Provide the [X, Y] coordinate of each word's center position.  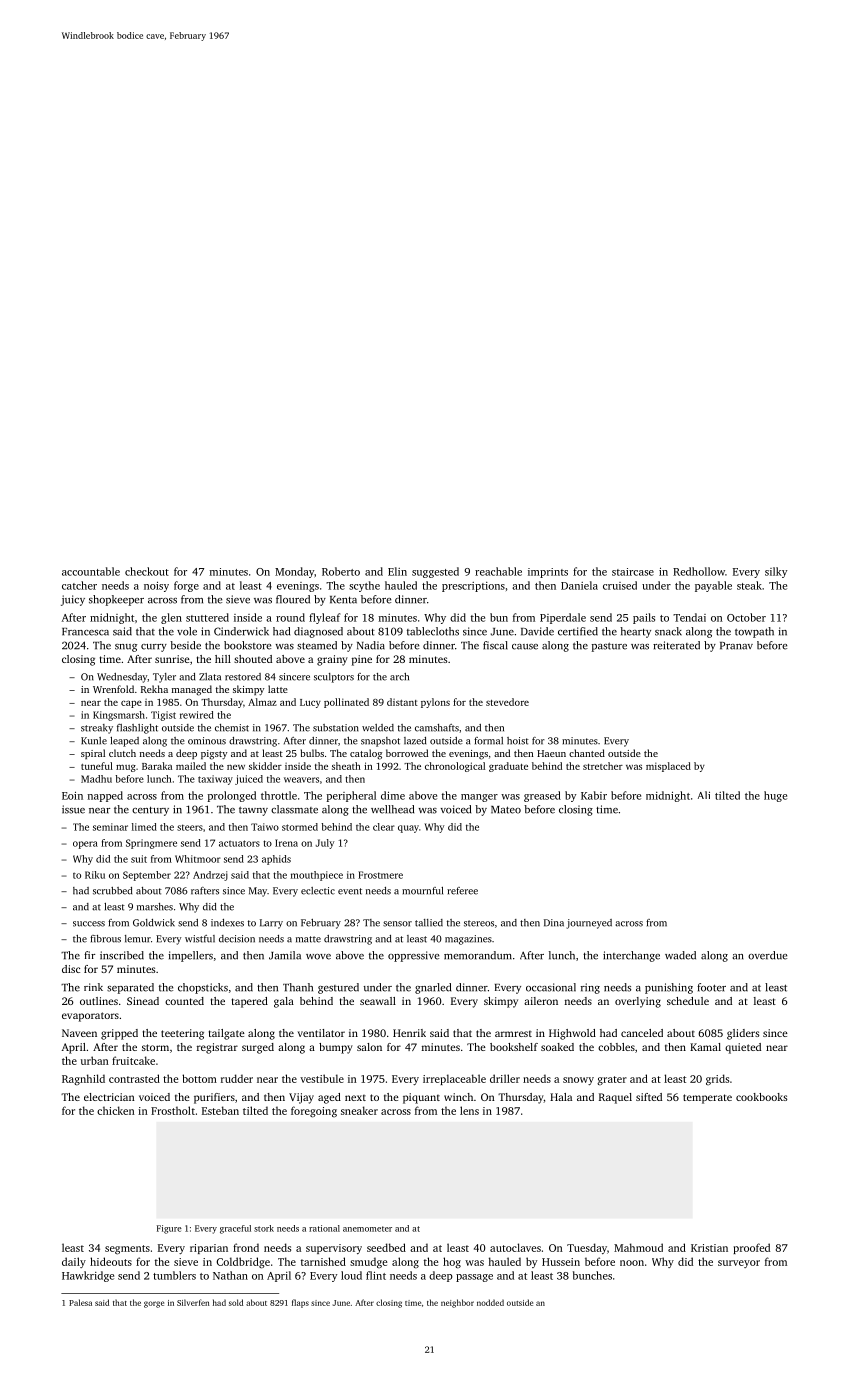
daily [74, 1262]
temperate [707, 1099]
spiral [93, 754]
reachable [498, 571]
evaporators [90, 1017]
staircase [633, 572]
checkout [147, 571]
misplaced [668, 767]
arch [399, 677]
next [355, 1098]
